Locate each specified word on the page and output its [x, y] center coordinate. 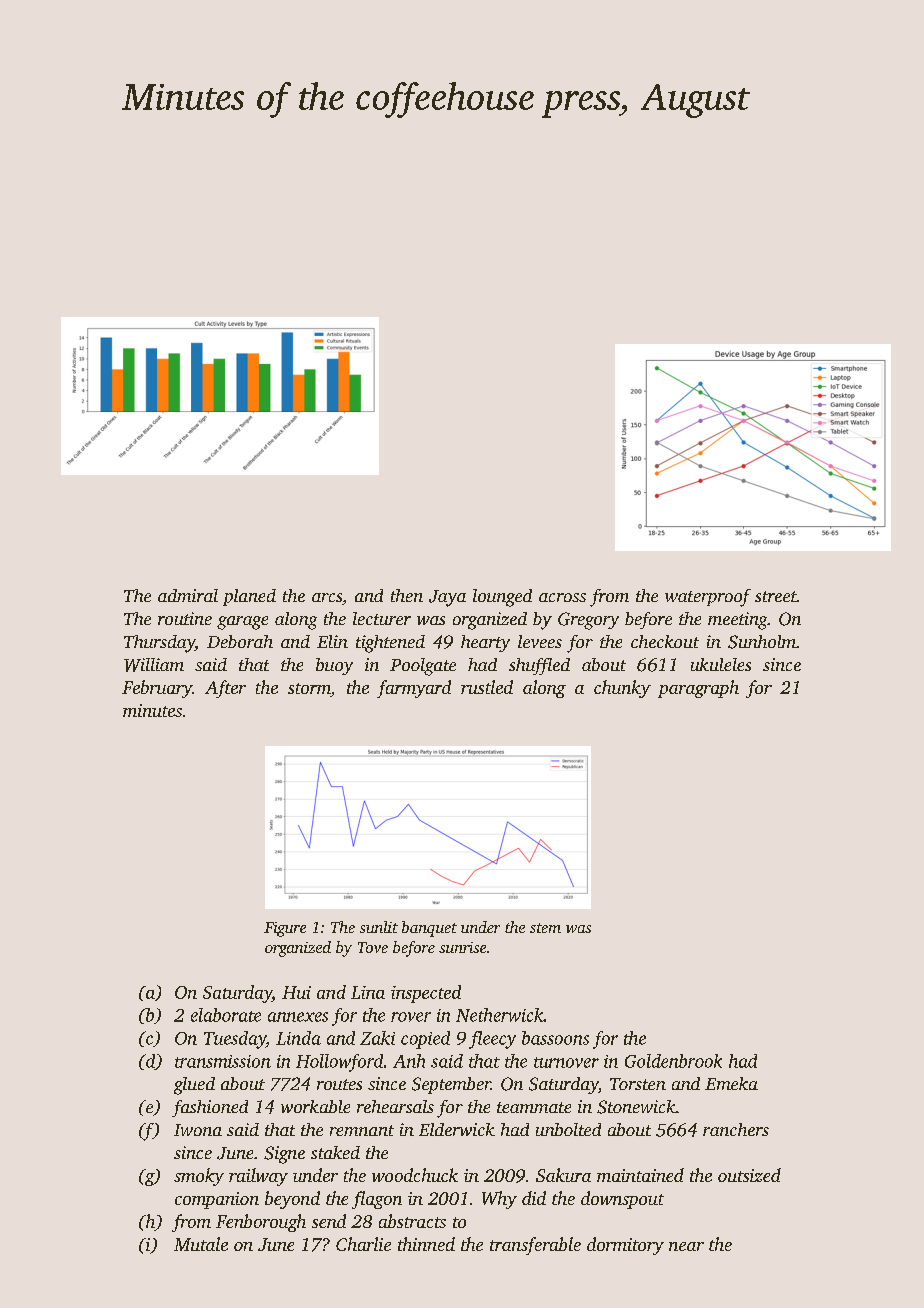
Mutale [201, 1244]
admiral [188, 595]
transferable [535, 1246]
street [776, 596]
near [686, 1246]
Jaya [447, 598]
